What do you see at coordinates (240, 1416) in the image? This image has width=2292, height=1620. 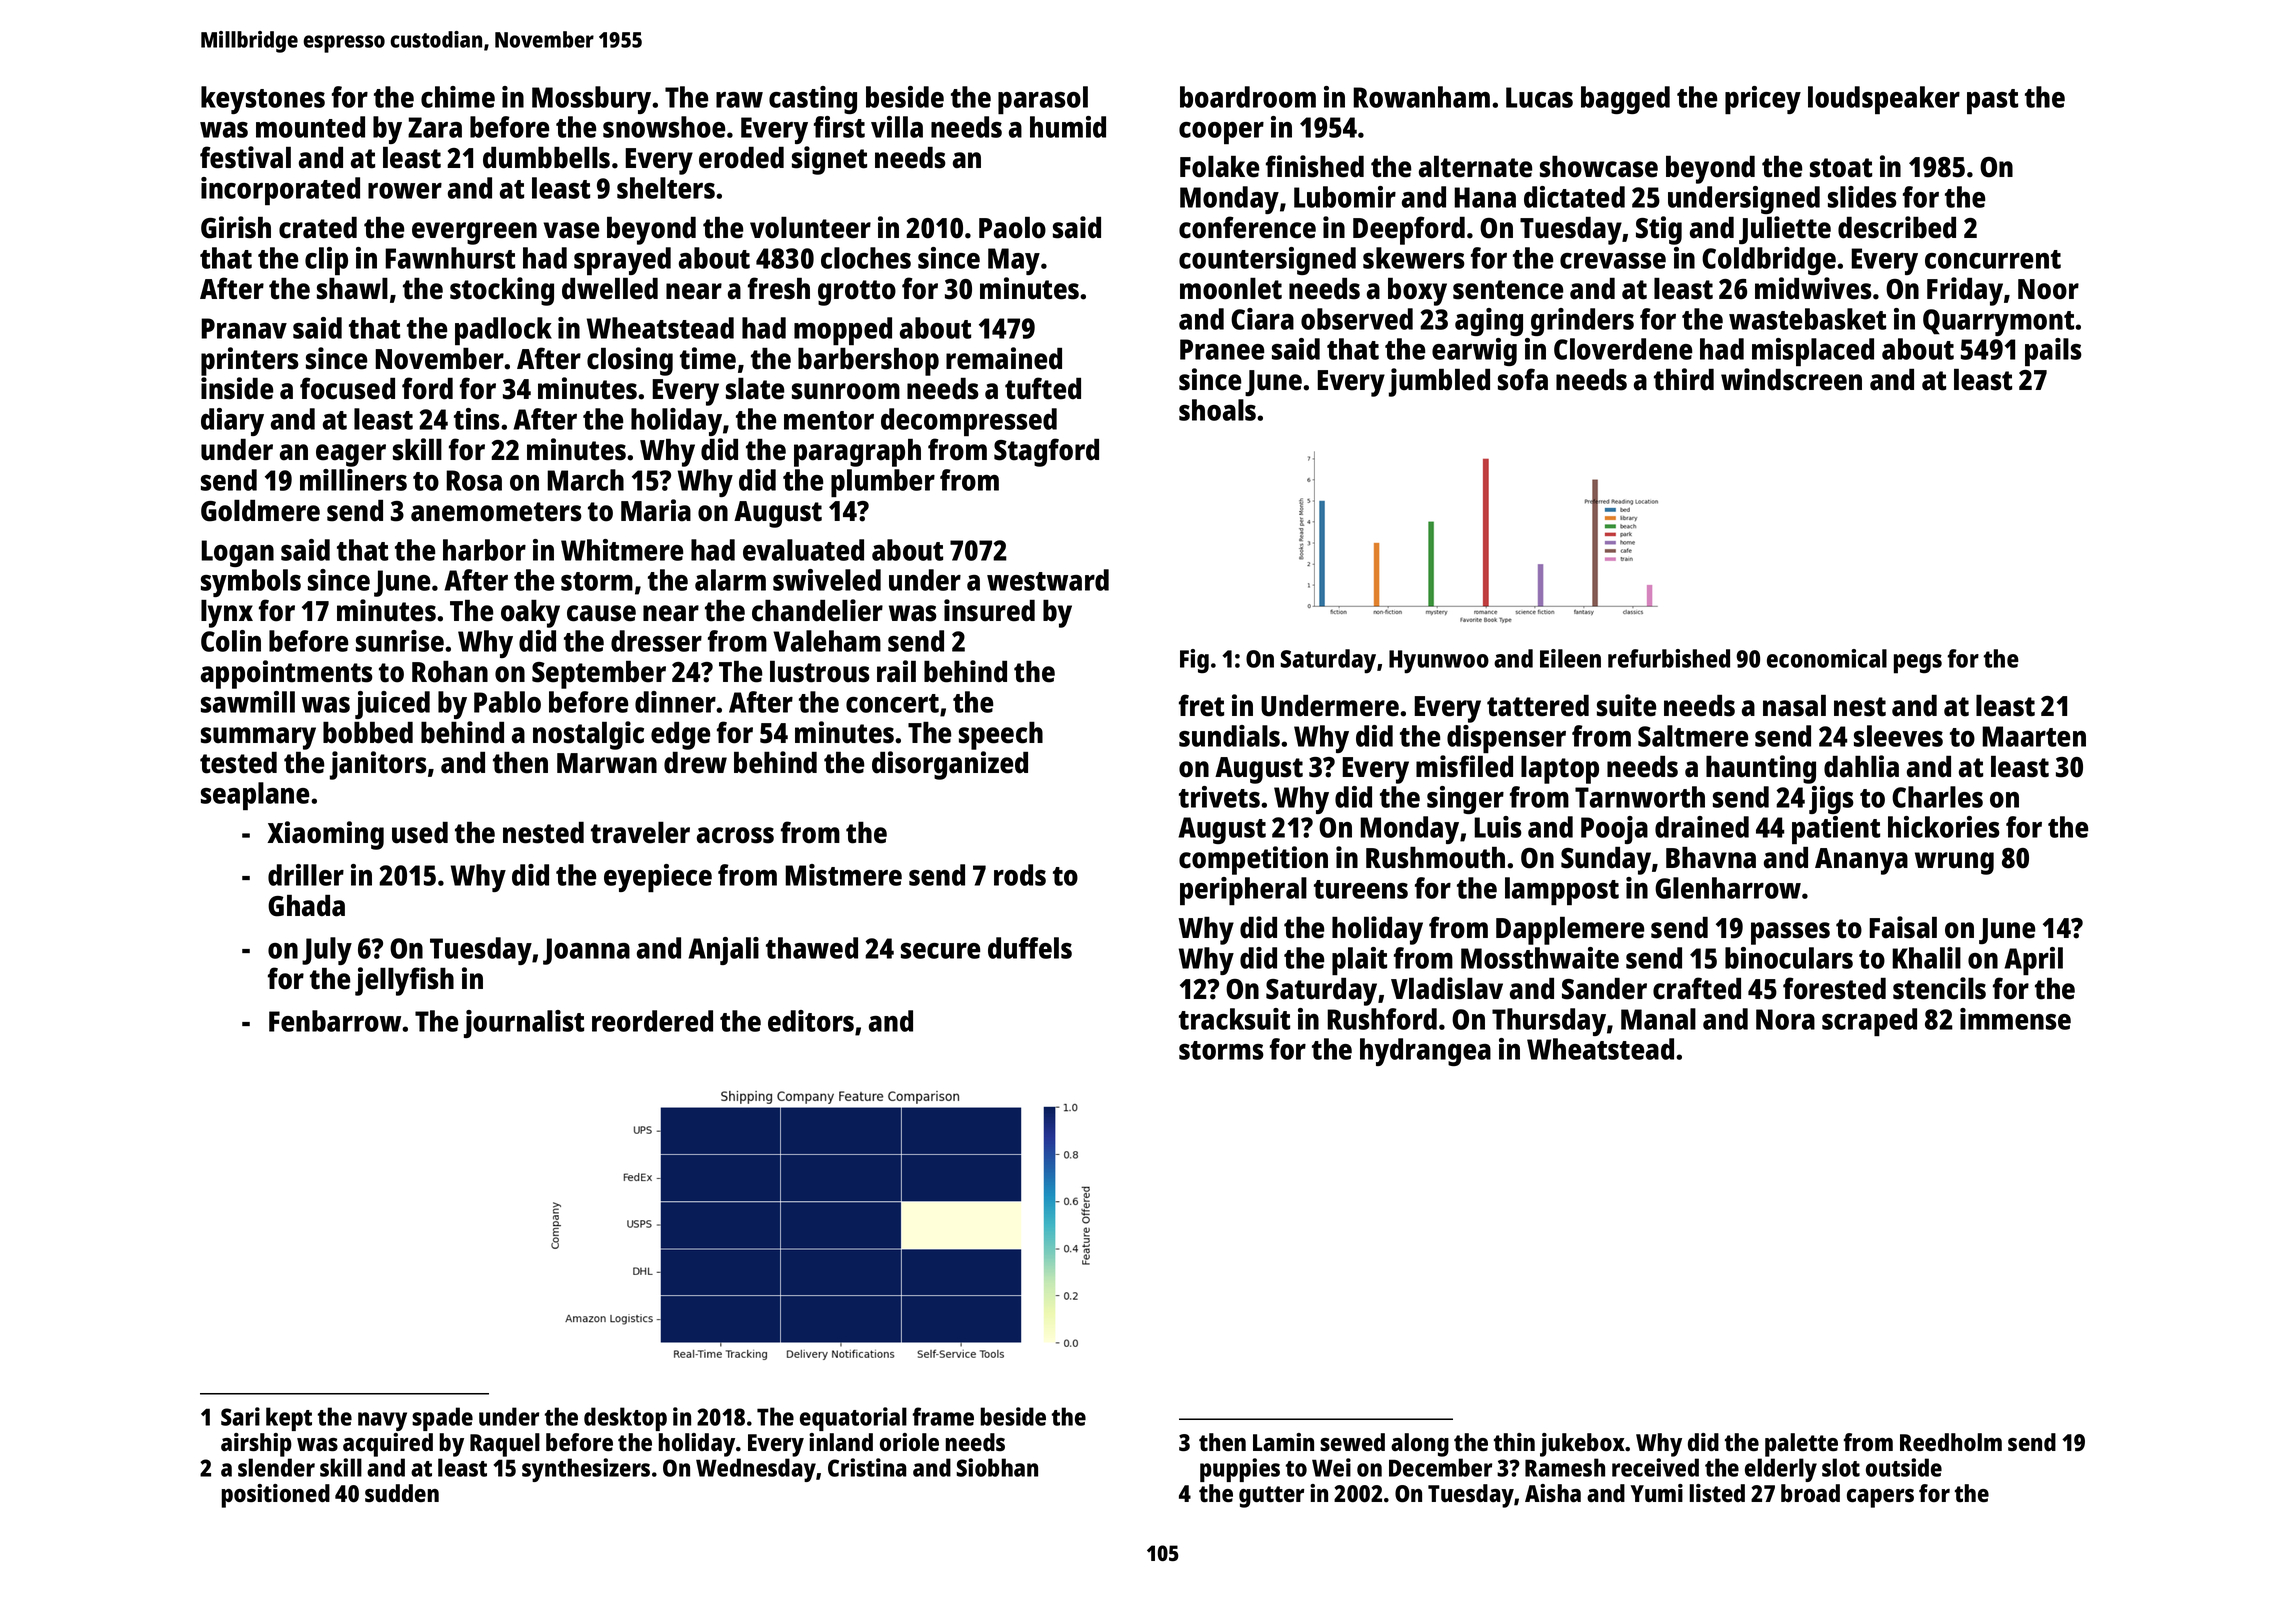 I see `Sari` at bounding box center [240, 1416].
